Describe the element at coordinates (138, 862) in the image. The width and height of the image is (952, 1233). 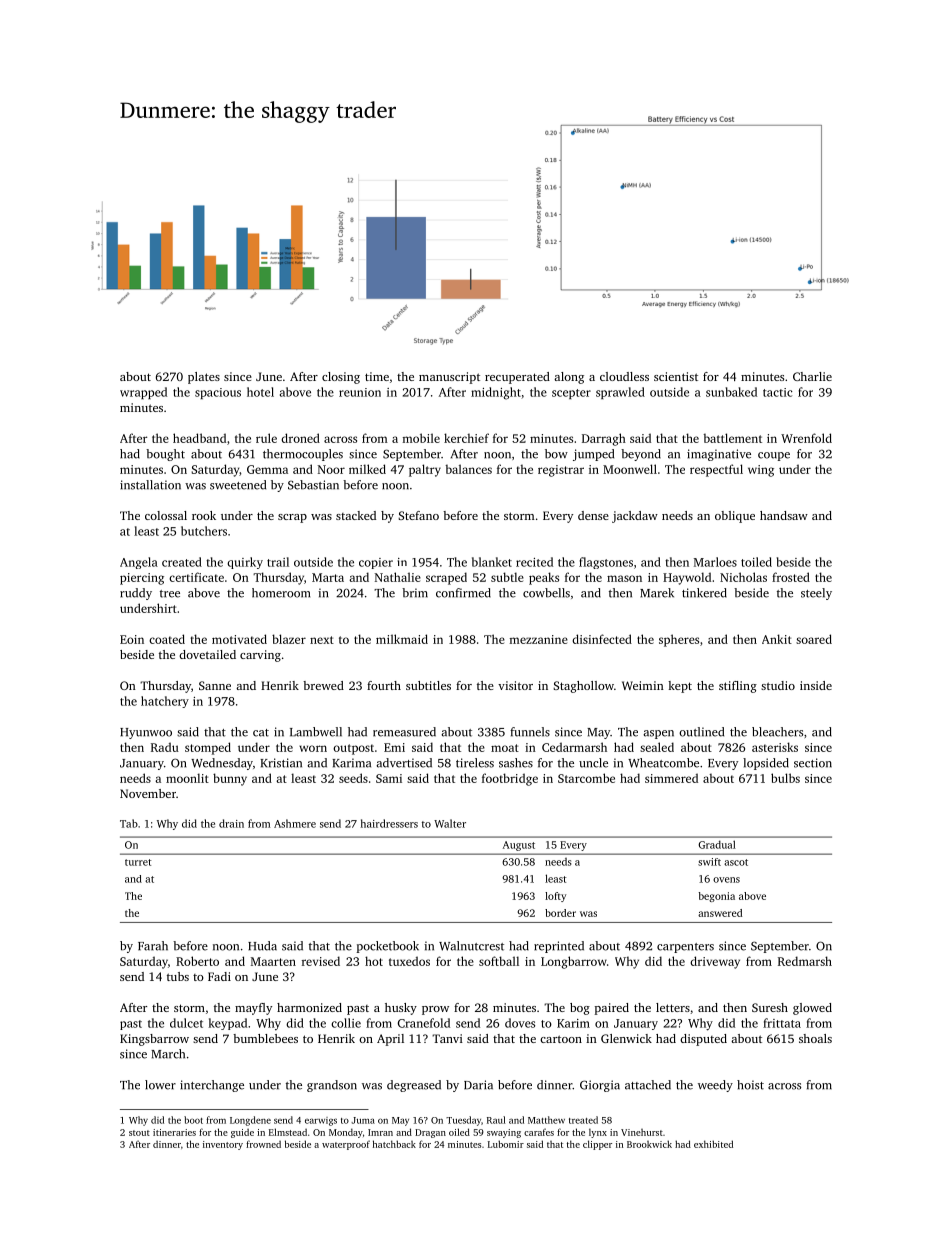
I see `turret` at that location.
